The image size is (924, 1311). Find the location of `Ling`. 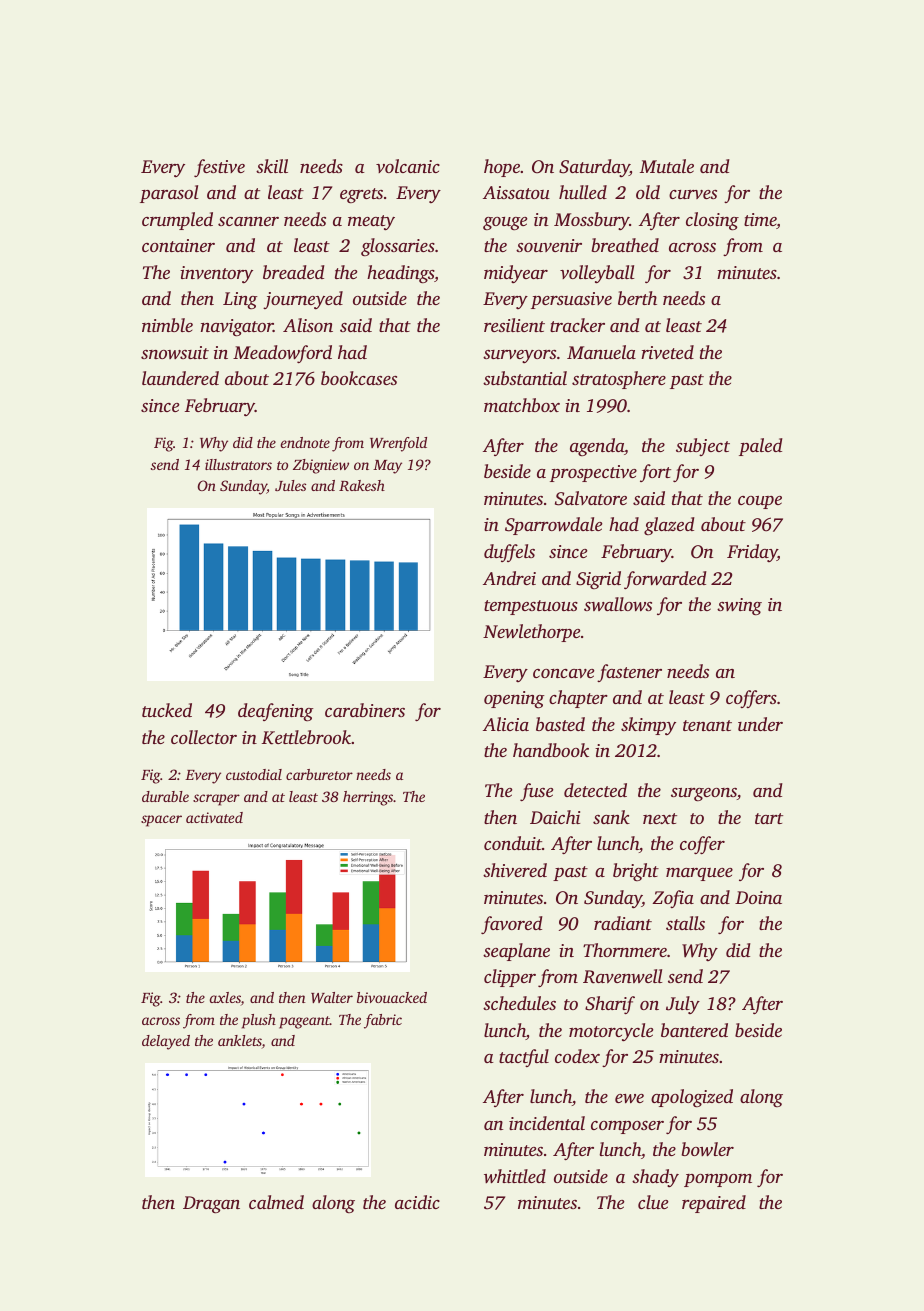

Ling is located at coordinates (240, 300).
